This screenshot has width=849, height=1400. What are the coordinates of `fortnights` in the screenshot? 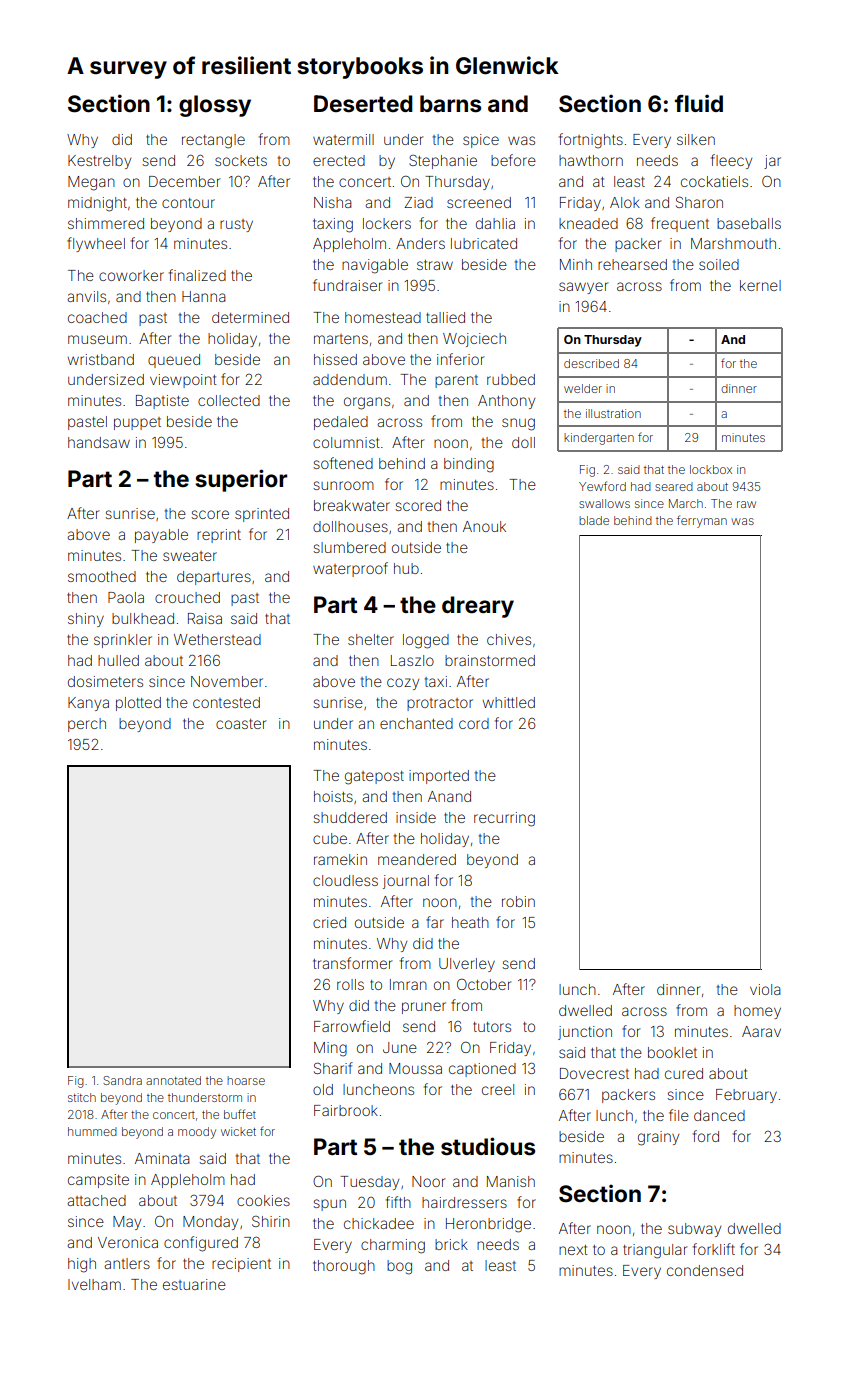 It's located at (591, 141).
